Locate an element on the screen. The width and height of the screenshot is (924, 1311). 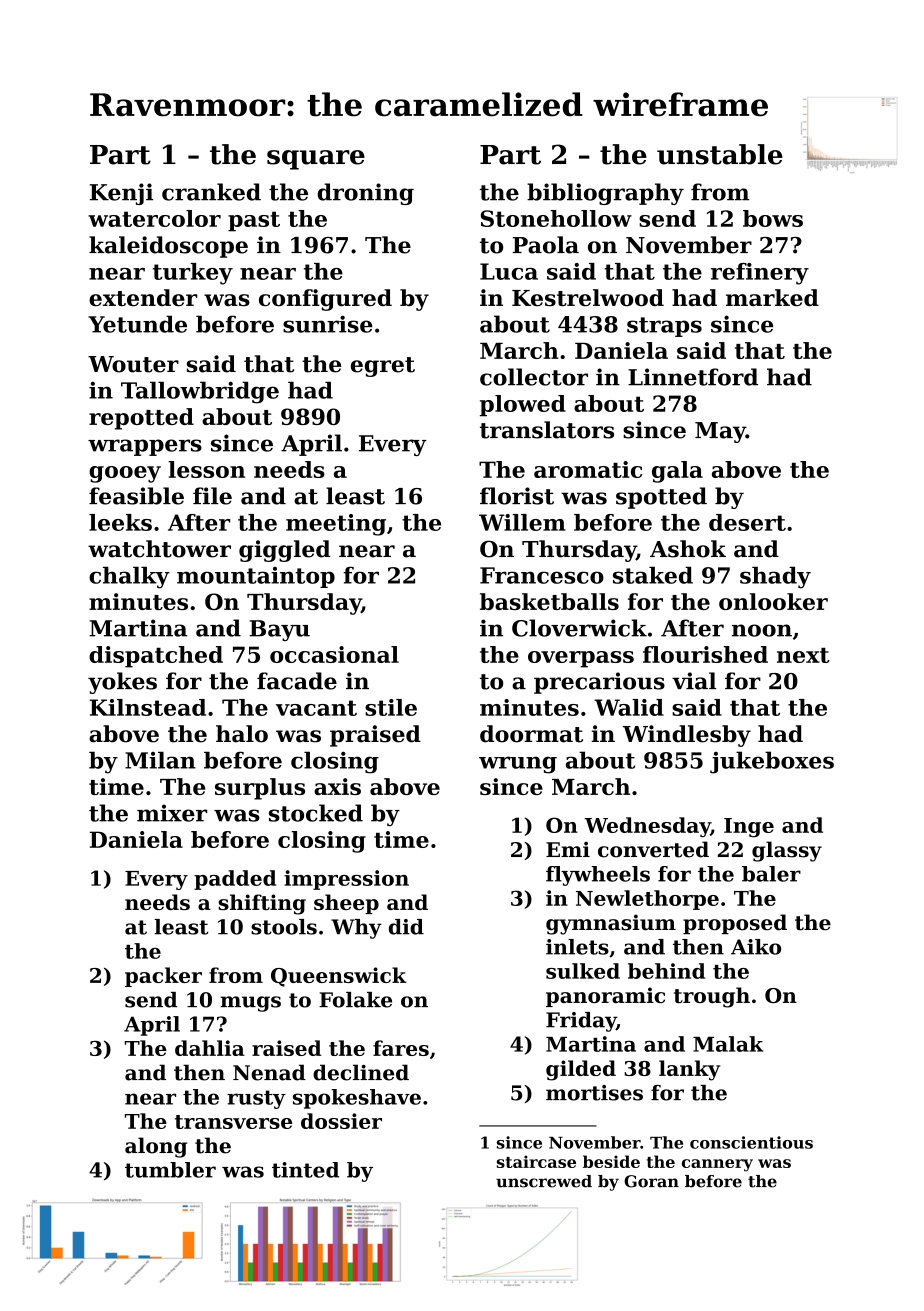
Linnetford is located at coordinates (693, 377).
